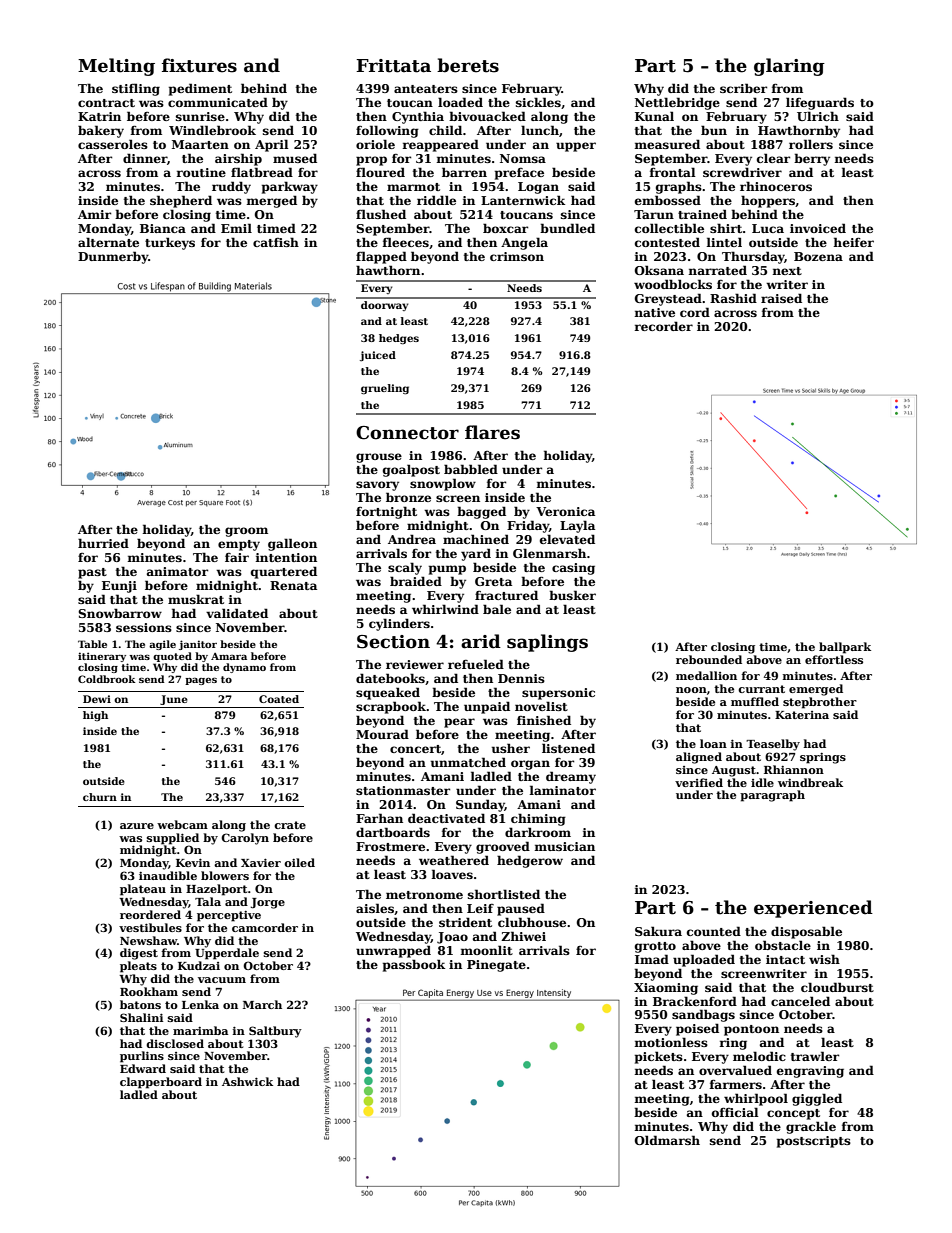 The width and height of the image is (952, 1233). Describe the element at coordinates (393, 66) in the image. I see `Frittata` at that location.
